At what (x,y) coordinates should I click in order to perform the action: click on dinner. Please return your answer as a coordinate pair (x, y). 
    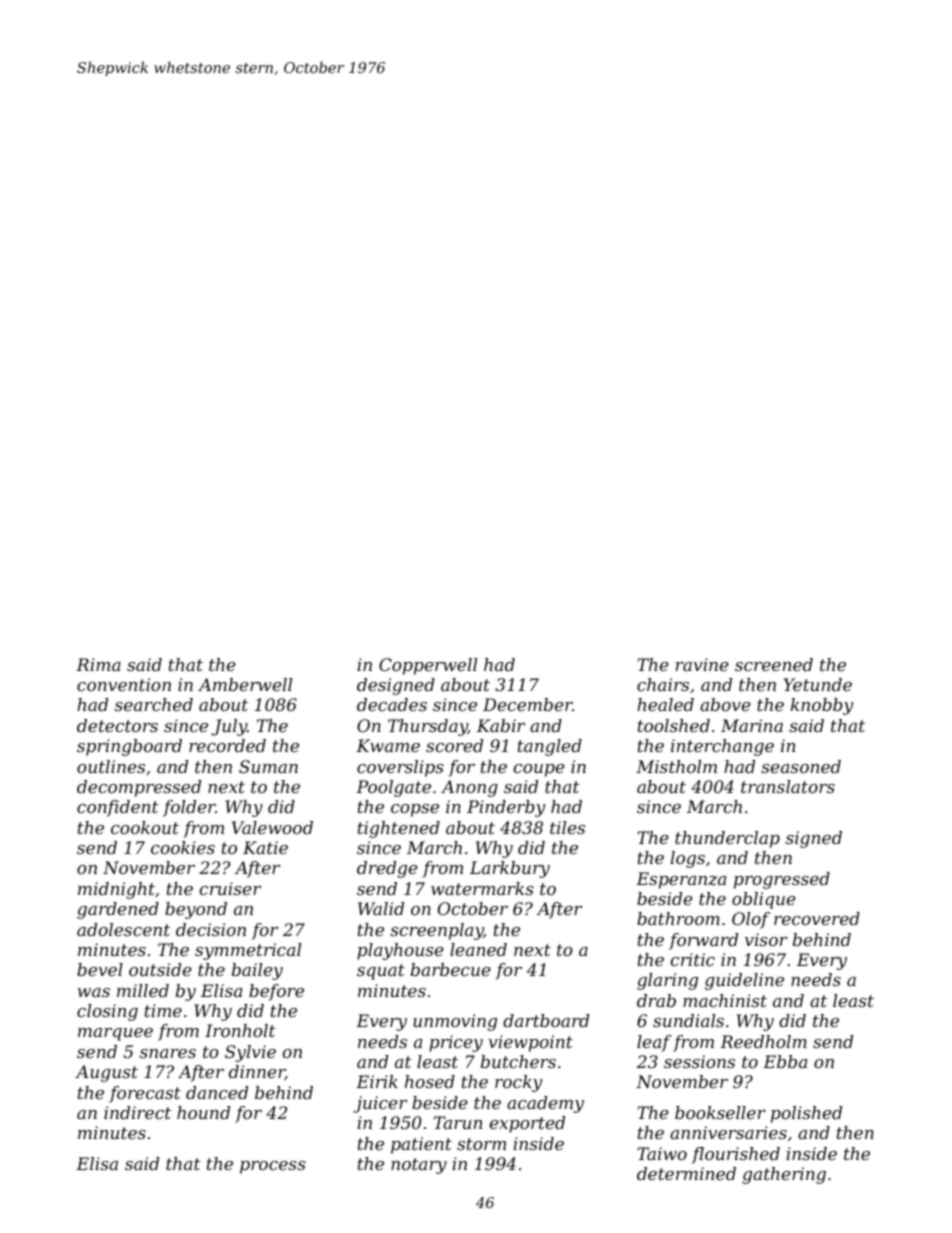
    Looking at the image, I should click on (257, 1072).
